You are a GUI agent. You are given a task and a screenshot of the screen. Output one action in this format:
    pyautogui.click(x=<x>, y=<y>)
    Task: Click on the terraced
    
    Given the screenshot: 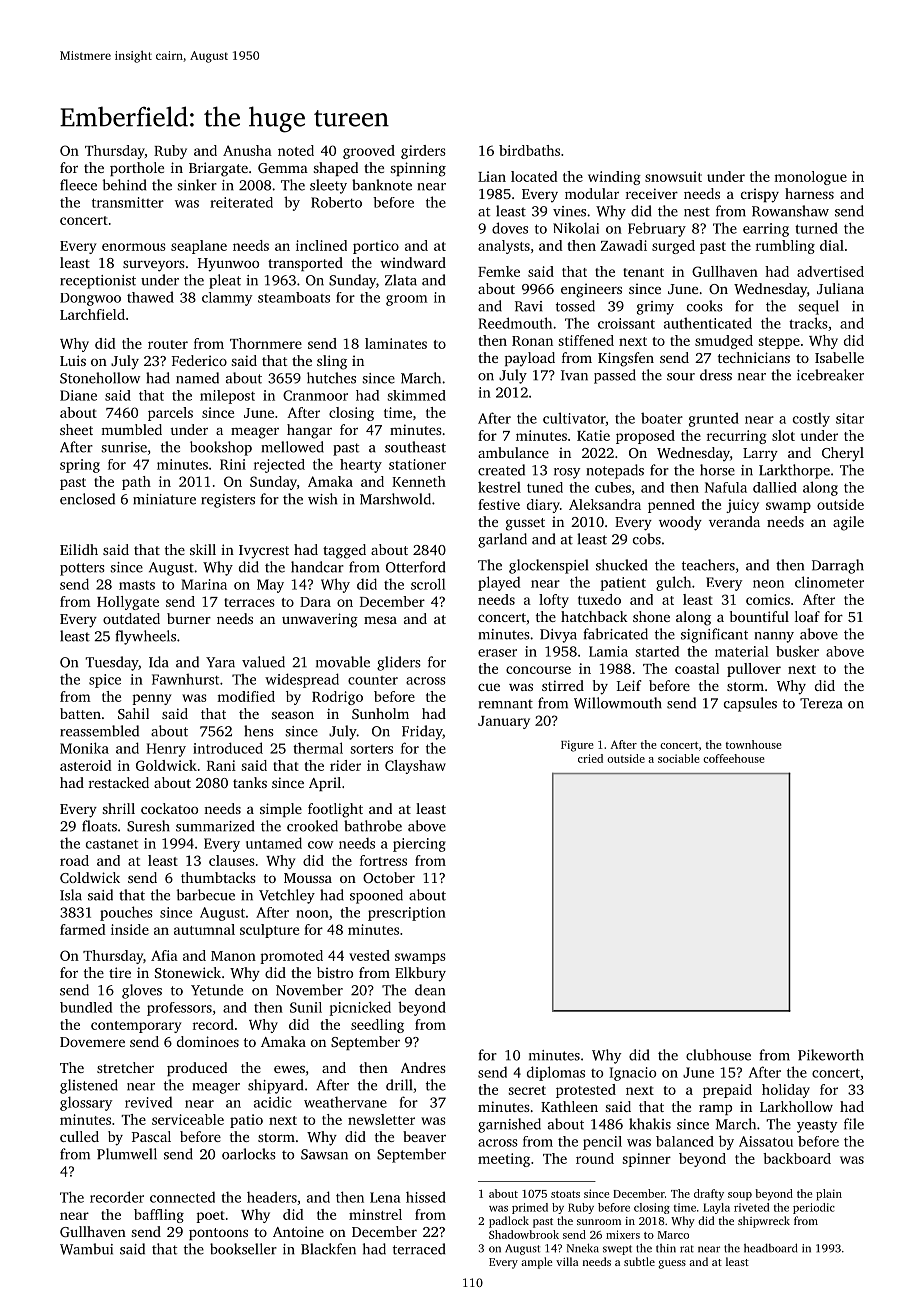 What is the action you would take?
    pyautogui.click(x=419, y=1249)
